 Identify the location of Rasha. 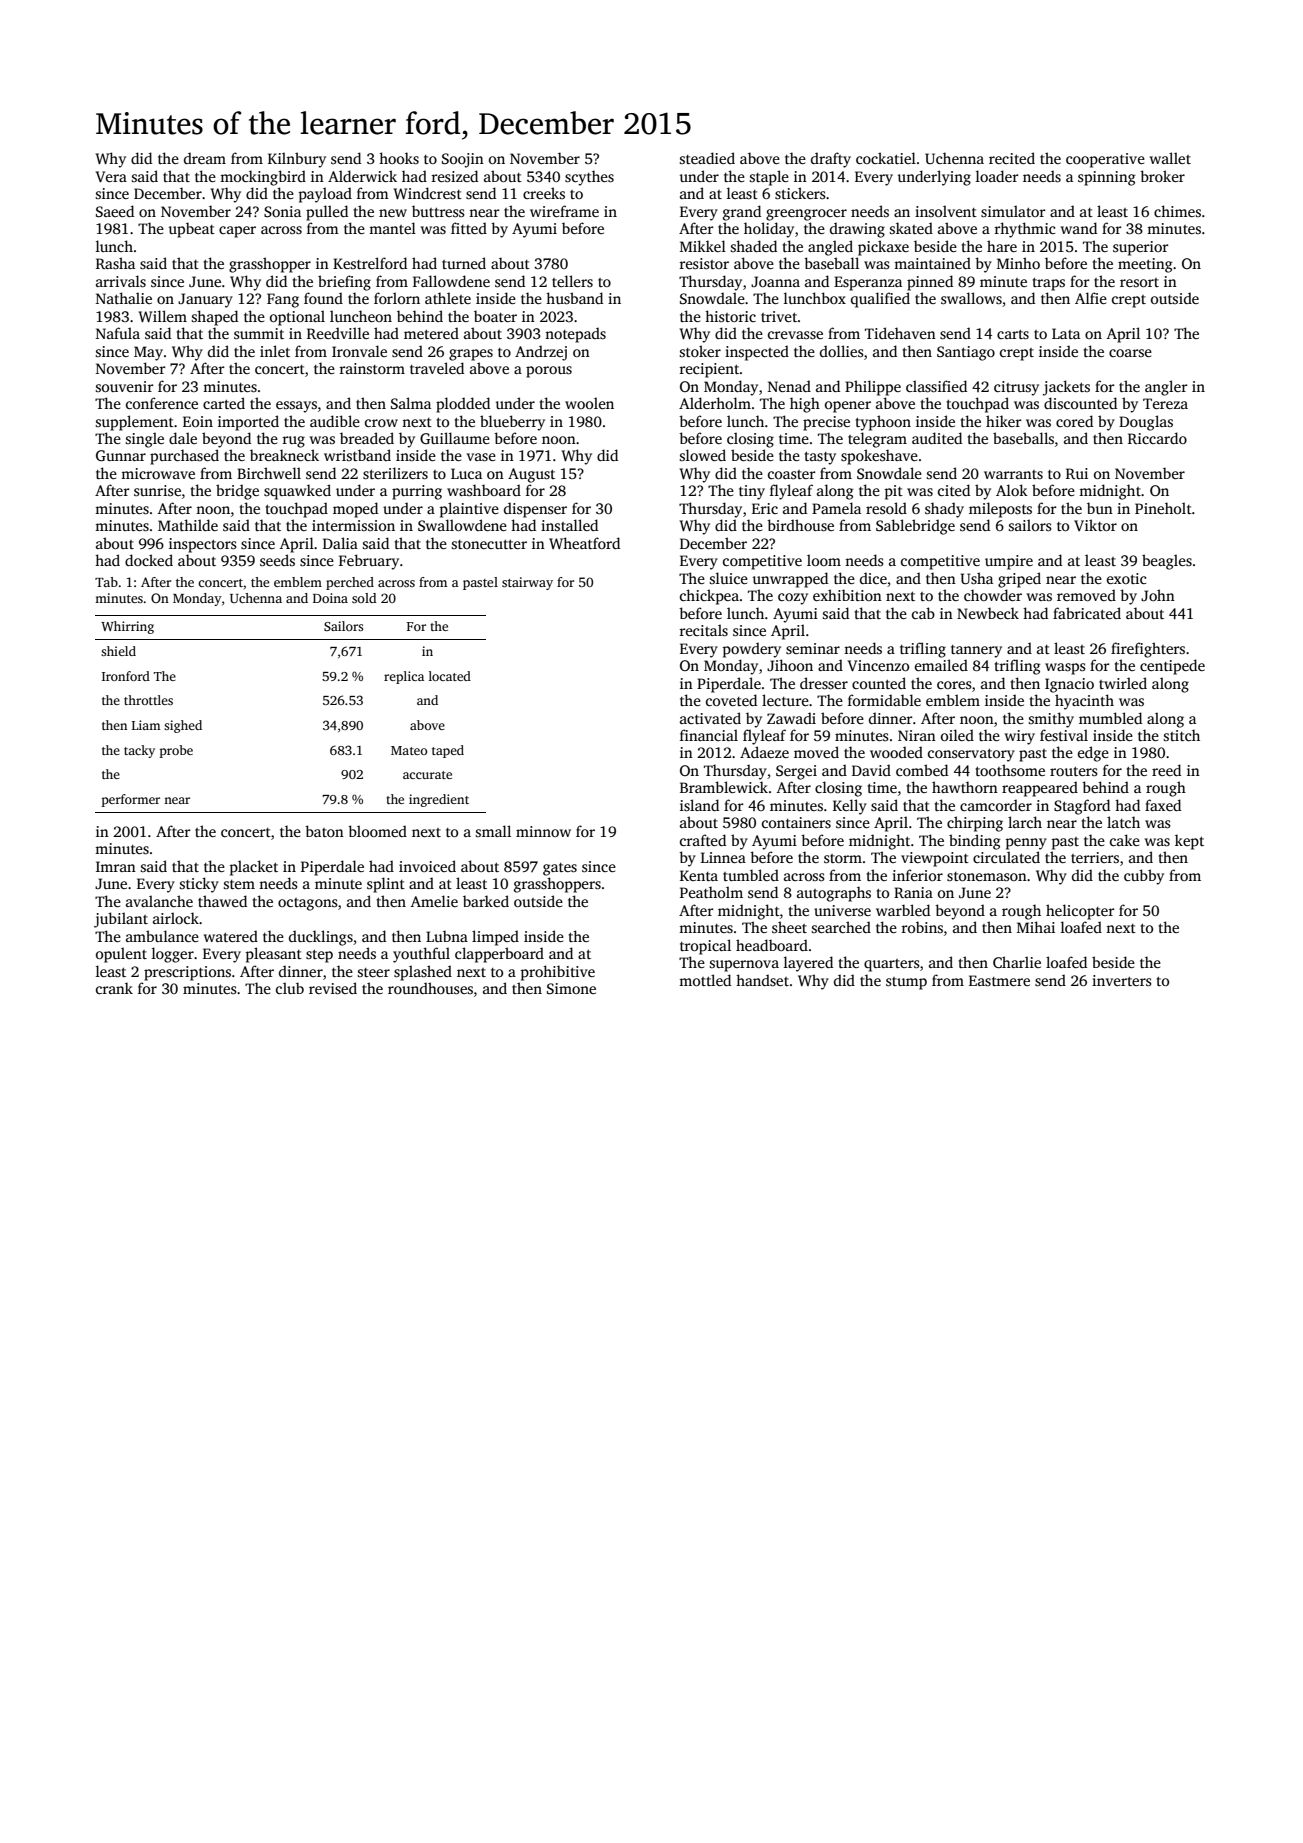
(115, 263).
